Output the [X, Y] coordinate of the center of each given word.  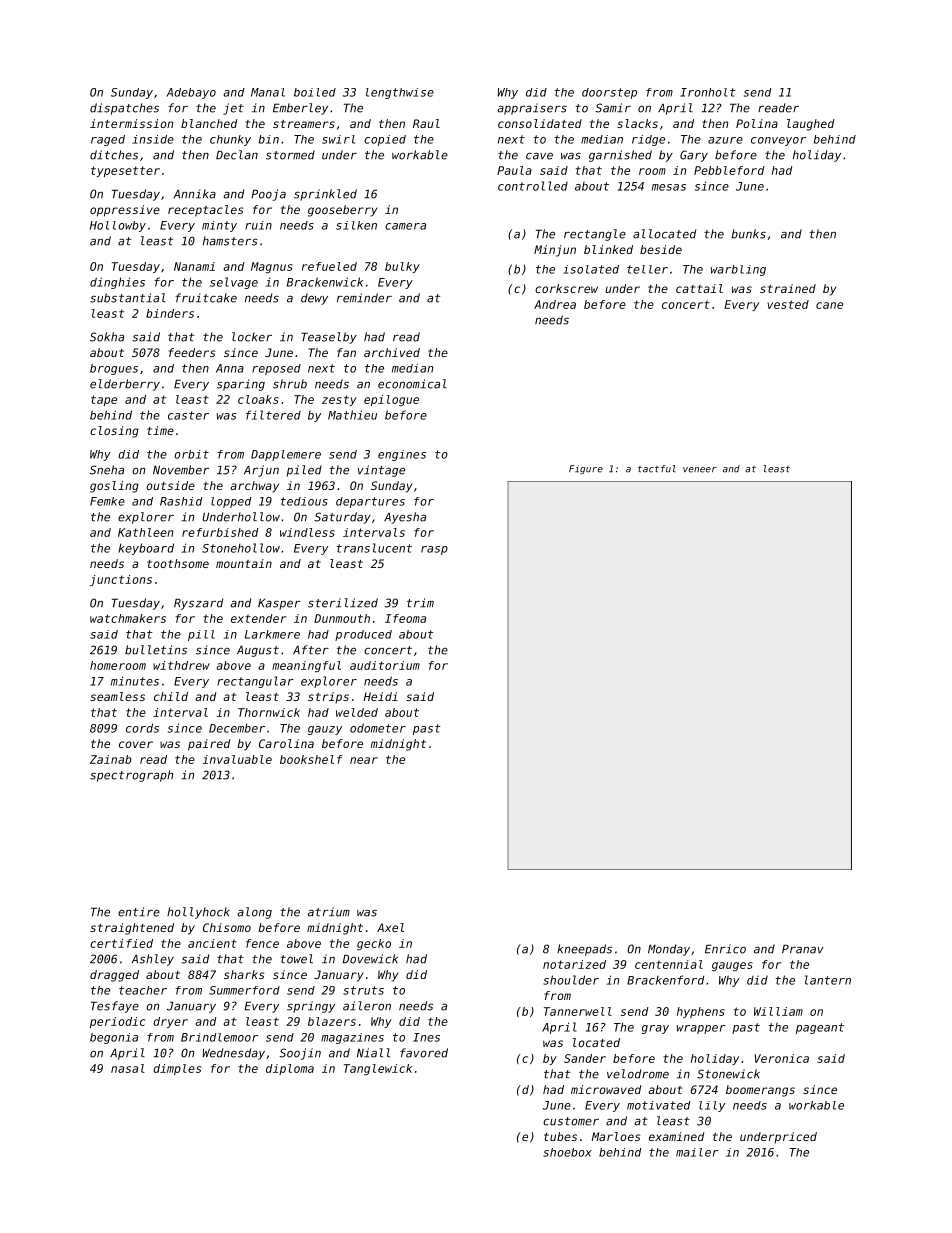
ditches [114, 155]
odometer [378, 728]
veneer [700, 470]
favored [424, 1053]
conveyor [778, 141]
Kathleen [145, 532]
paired [209, 745]
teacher [143, 990]
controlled [533, 186]
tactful [657, 469]
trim [420, 603]
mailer [697, 1152]
